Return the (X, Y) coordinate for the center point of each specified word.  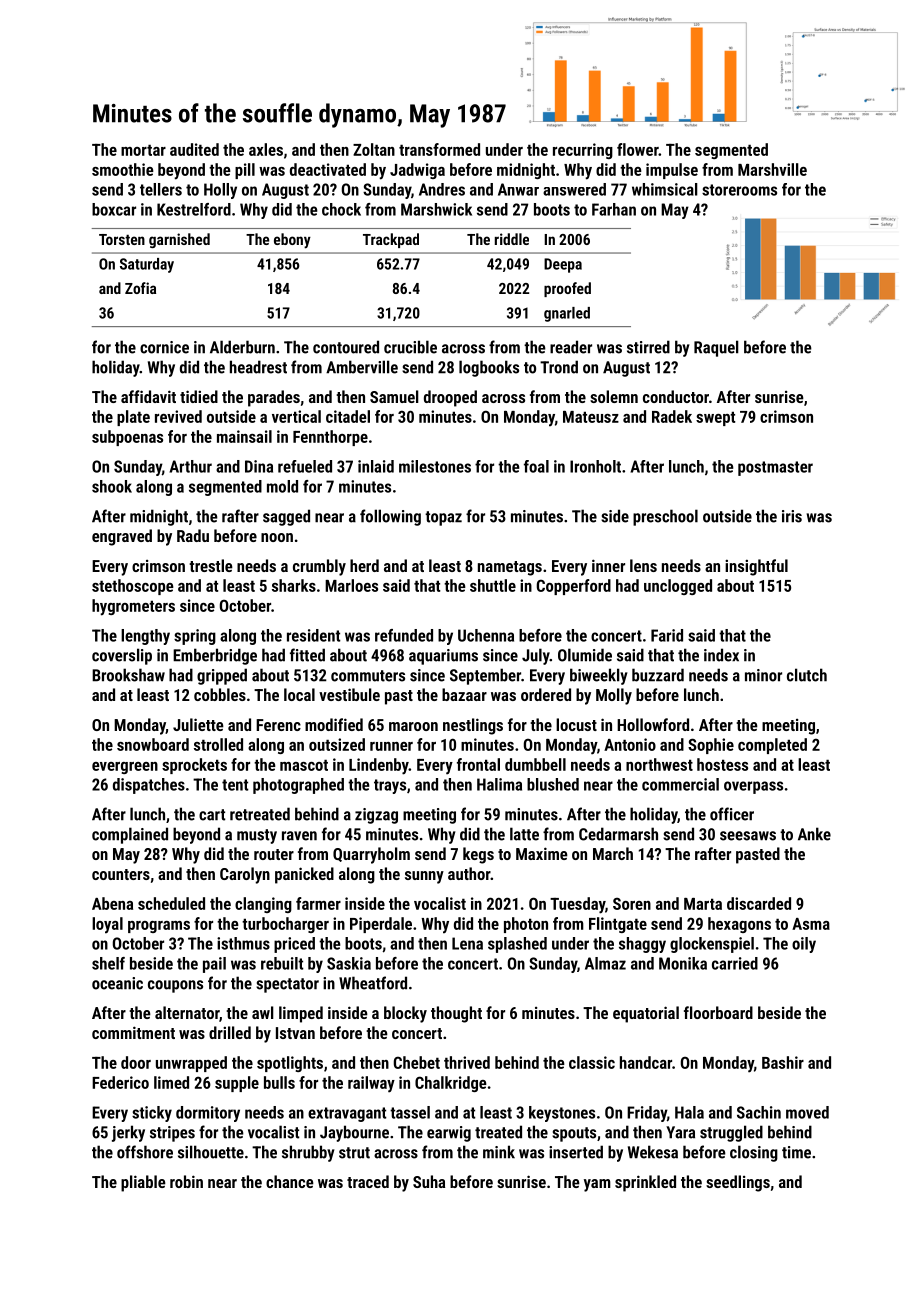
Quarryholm (371, 855)
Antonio (630, 744)
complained (130, 835)
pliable (143, 1183)
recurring (583, 151)
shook (112, 486)
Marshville (772, 169)
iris (792, 516)
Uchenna (486, 635)
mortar (143, 150)
